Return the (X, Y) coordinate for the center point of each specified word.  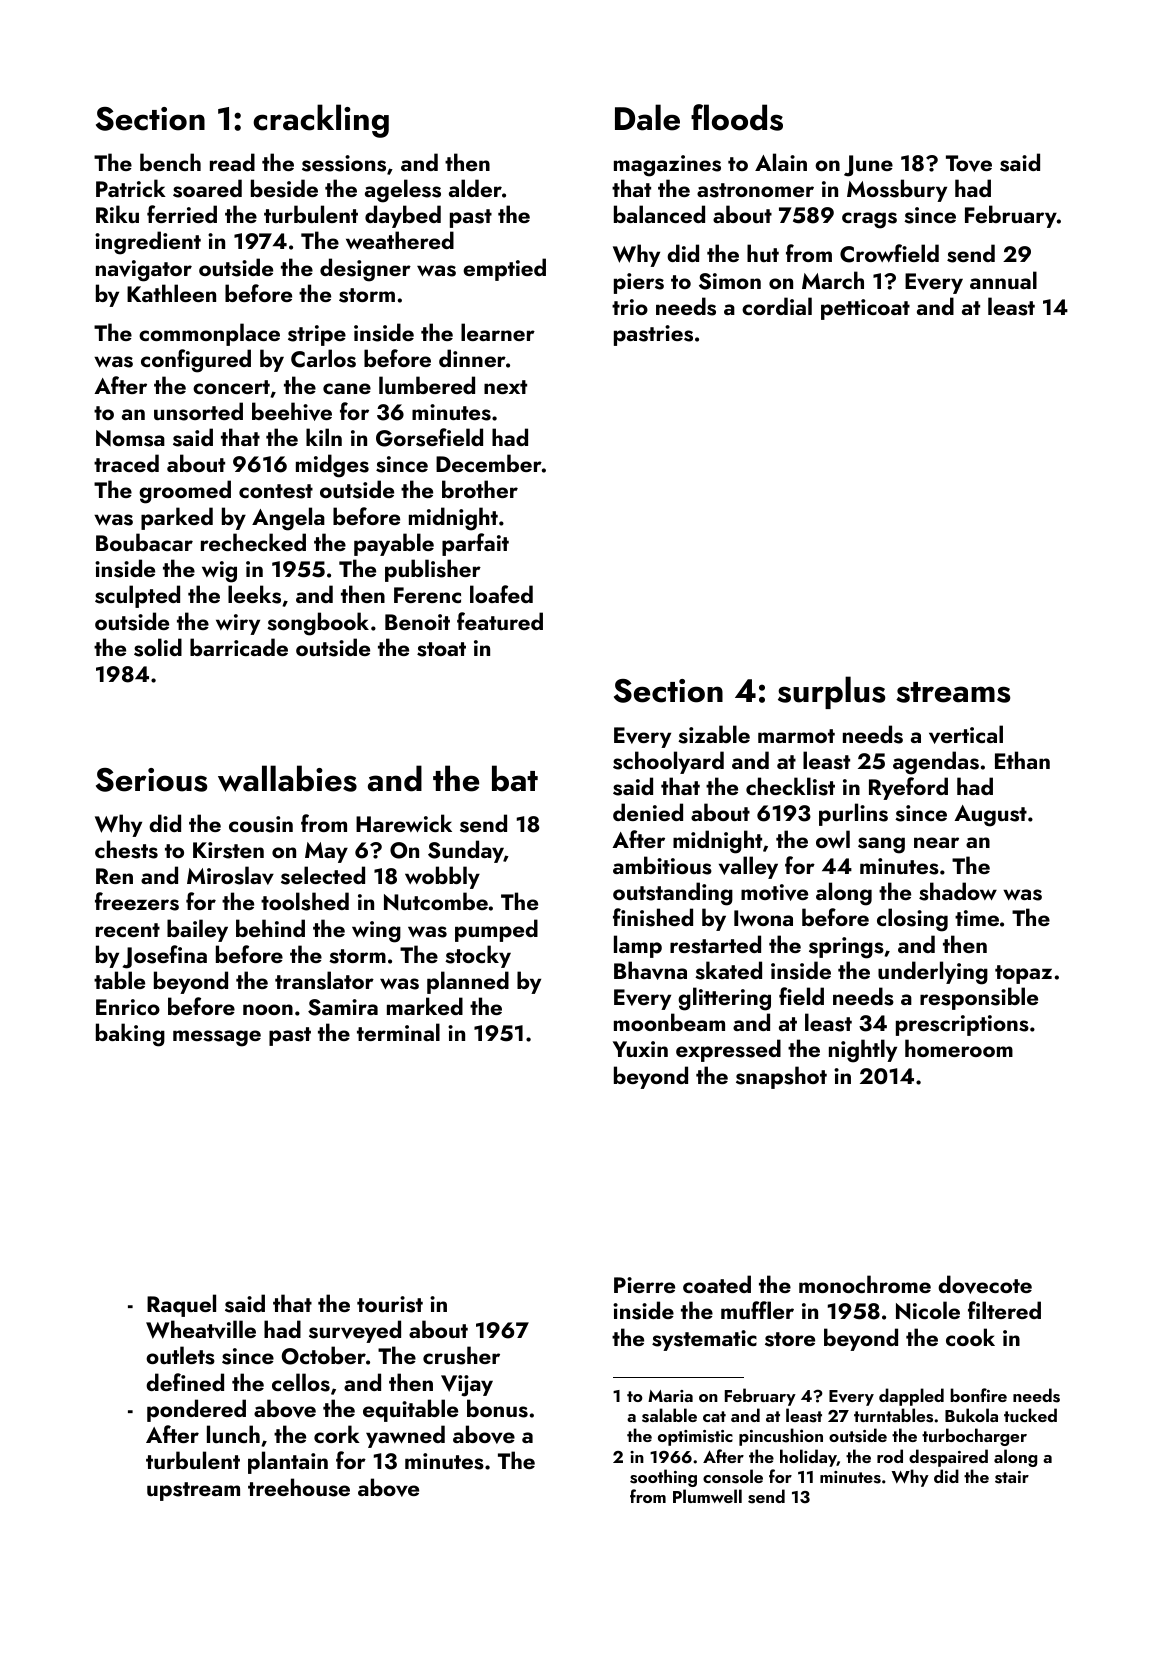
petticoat (865, 309)
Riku (117, 214)
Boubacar (144, 542)
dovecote (985, 1284)
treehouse (299, 1487)
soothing (663, 1478)
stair (1012, 1477)
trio (630, 307)
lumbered (427, 385)
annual (1003, 280)
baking (130, 1035)
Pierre (644, 1285)
